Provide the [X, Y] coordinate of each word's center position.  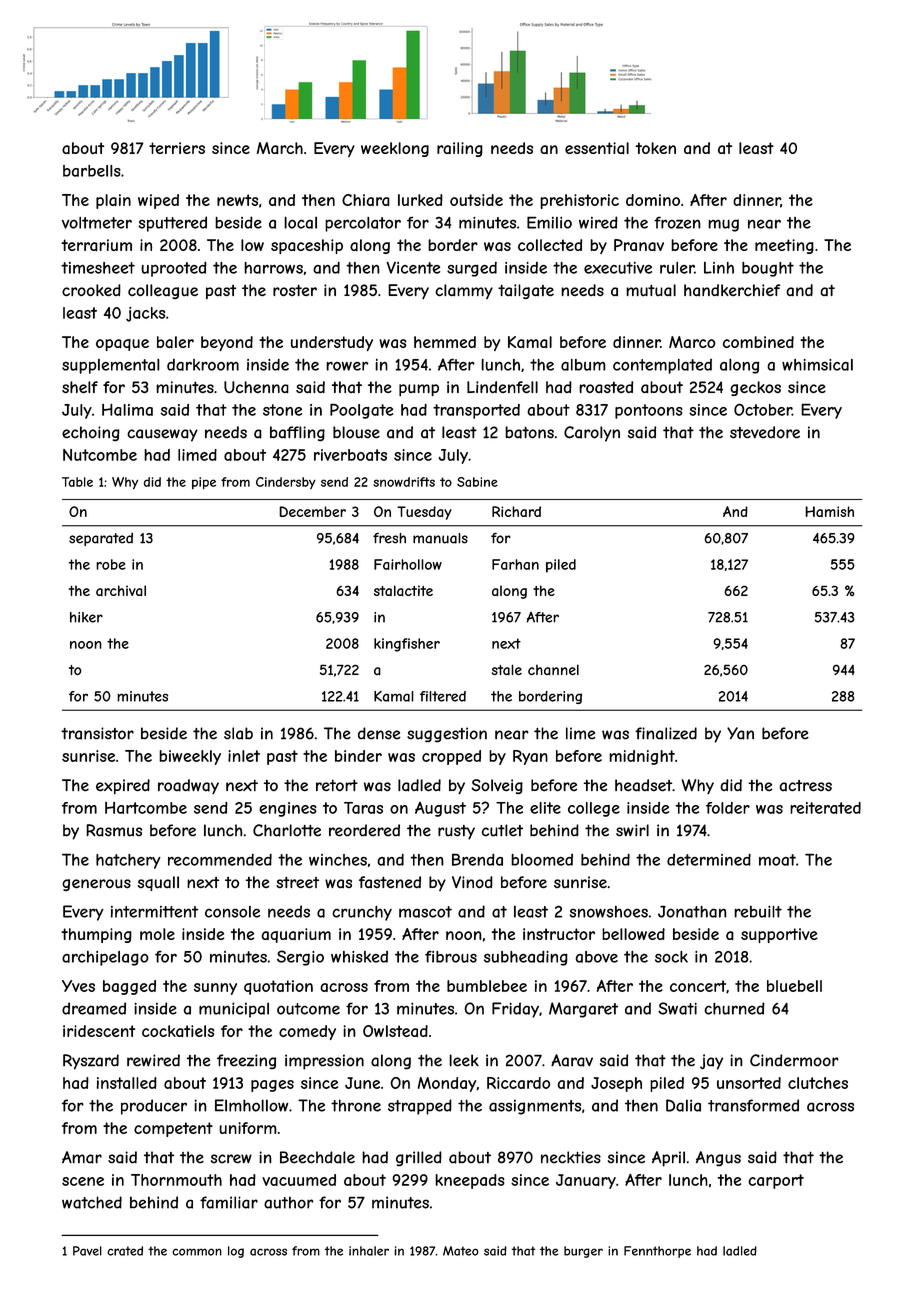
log [236, 1252]
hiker [86, 617]
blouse [356, 432]
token [656, 148]
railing [460, 149]
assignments [535, 1107]
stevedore [765, 432]
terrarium [96, 245]
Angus [718, 1158]
